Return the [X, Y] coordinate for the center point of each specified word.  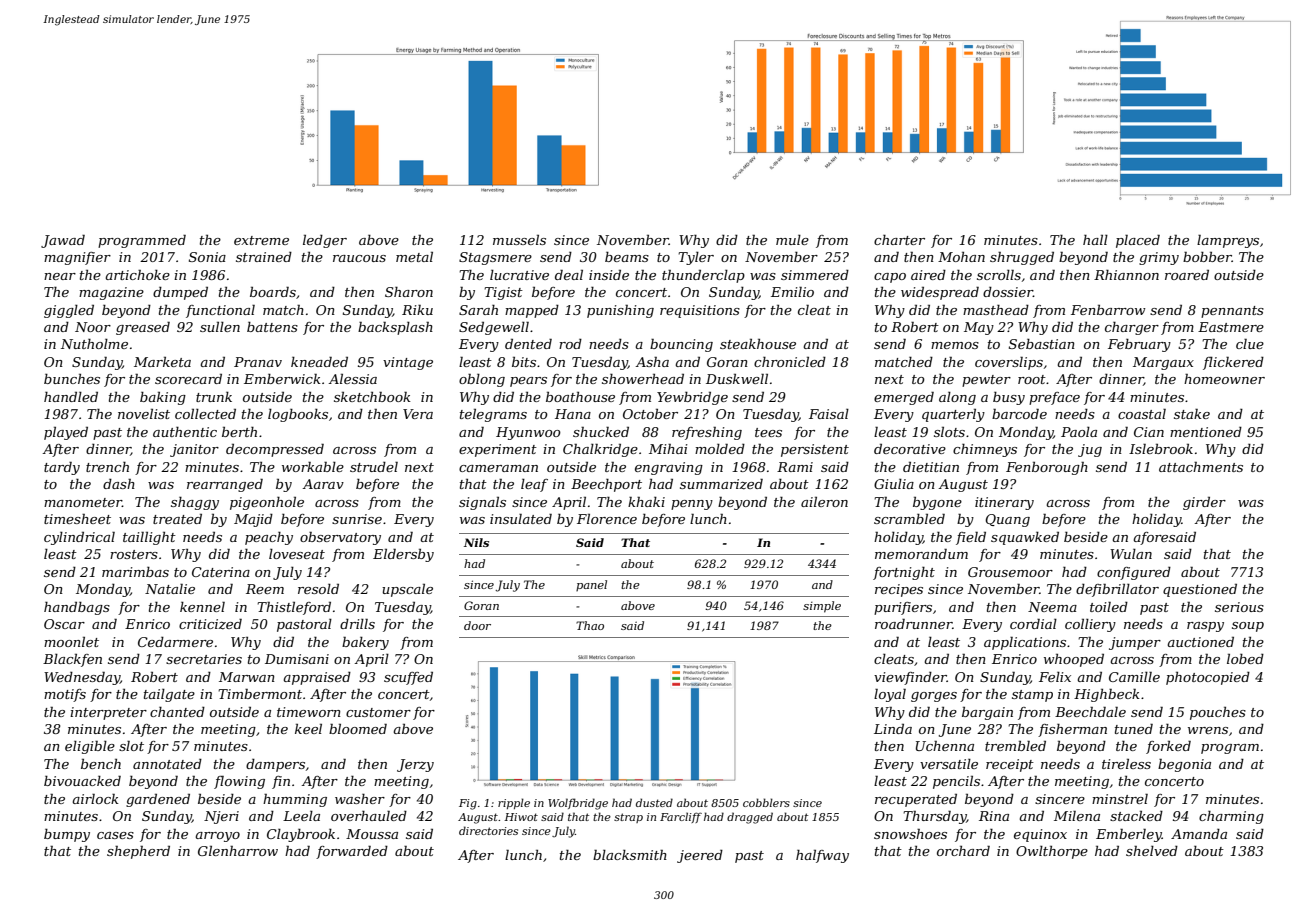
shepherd [138, 852]
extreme [261, 240]
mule [792, 240]
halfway [822, 856]
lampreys [1228, 241]
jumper [1135, 643]
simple [822, 607]
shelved [1152, 851]
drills [357, 624]
